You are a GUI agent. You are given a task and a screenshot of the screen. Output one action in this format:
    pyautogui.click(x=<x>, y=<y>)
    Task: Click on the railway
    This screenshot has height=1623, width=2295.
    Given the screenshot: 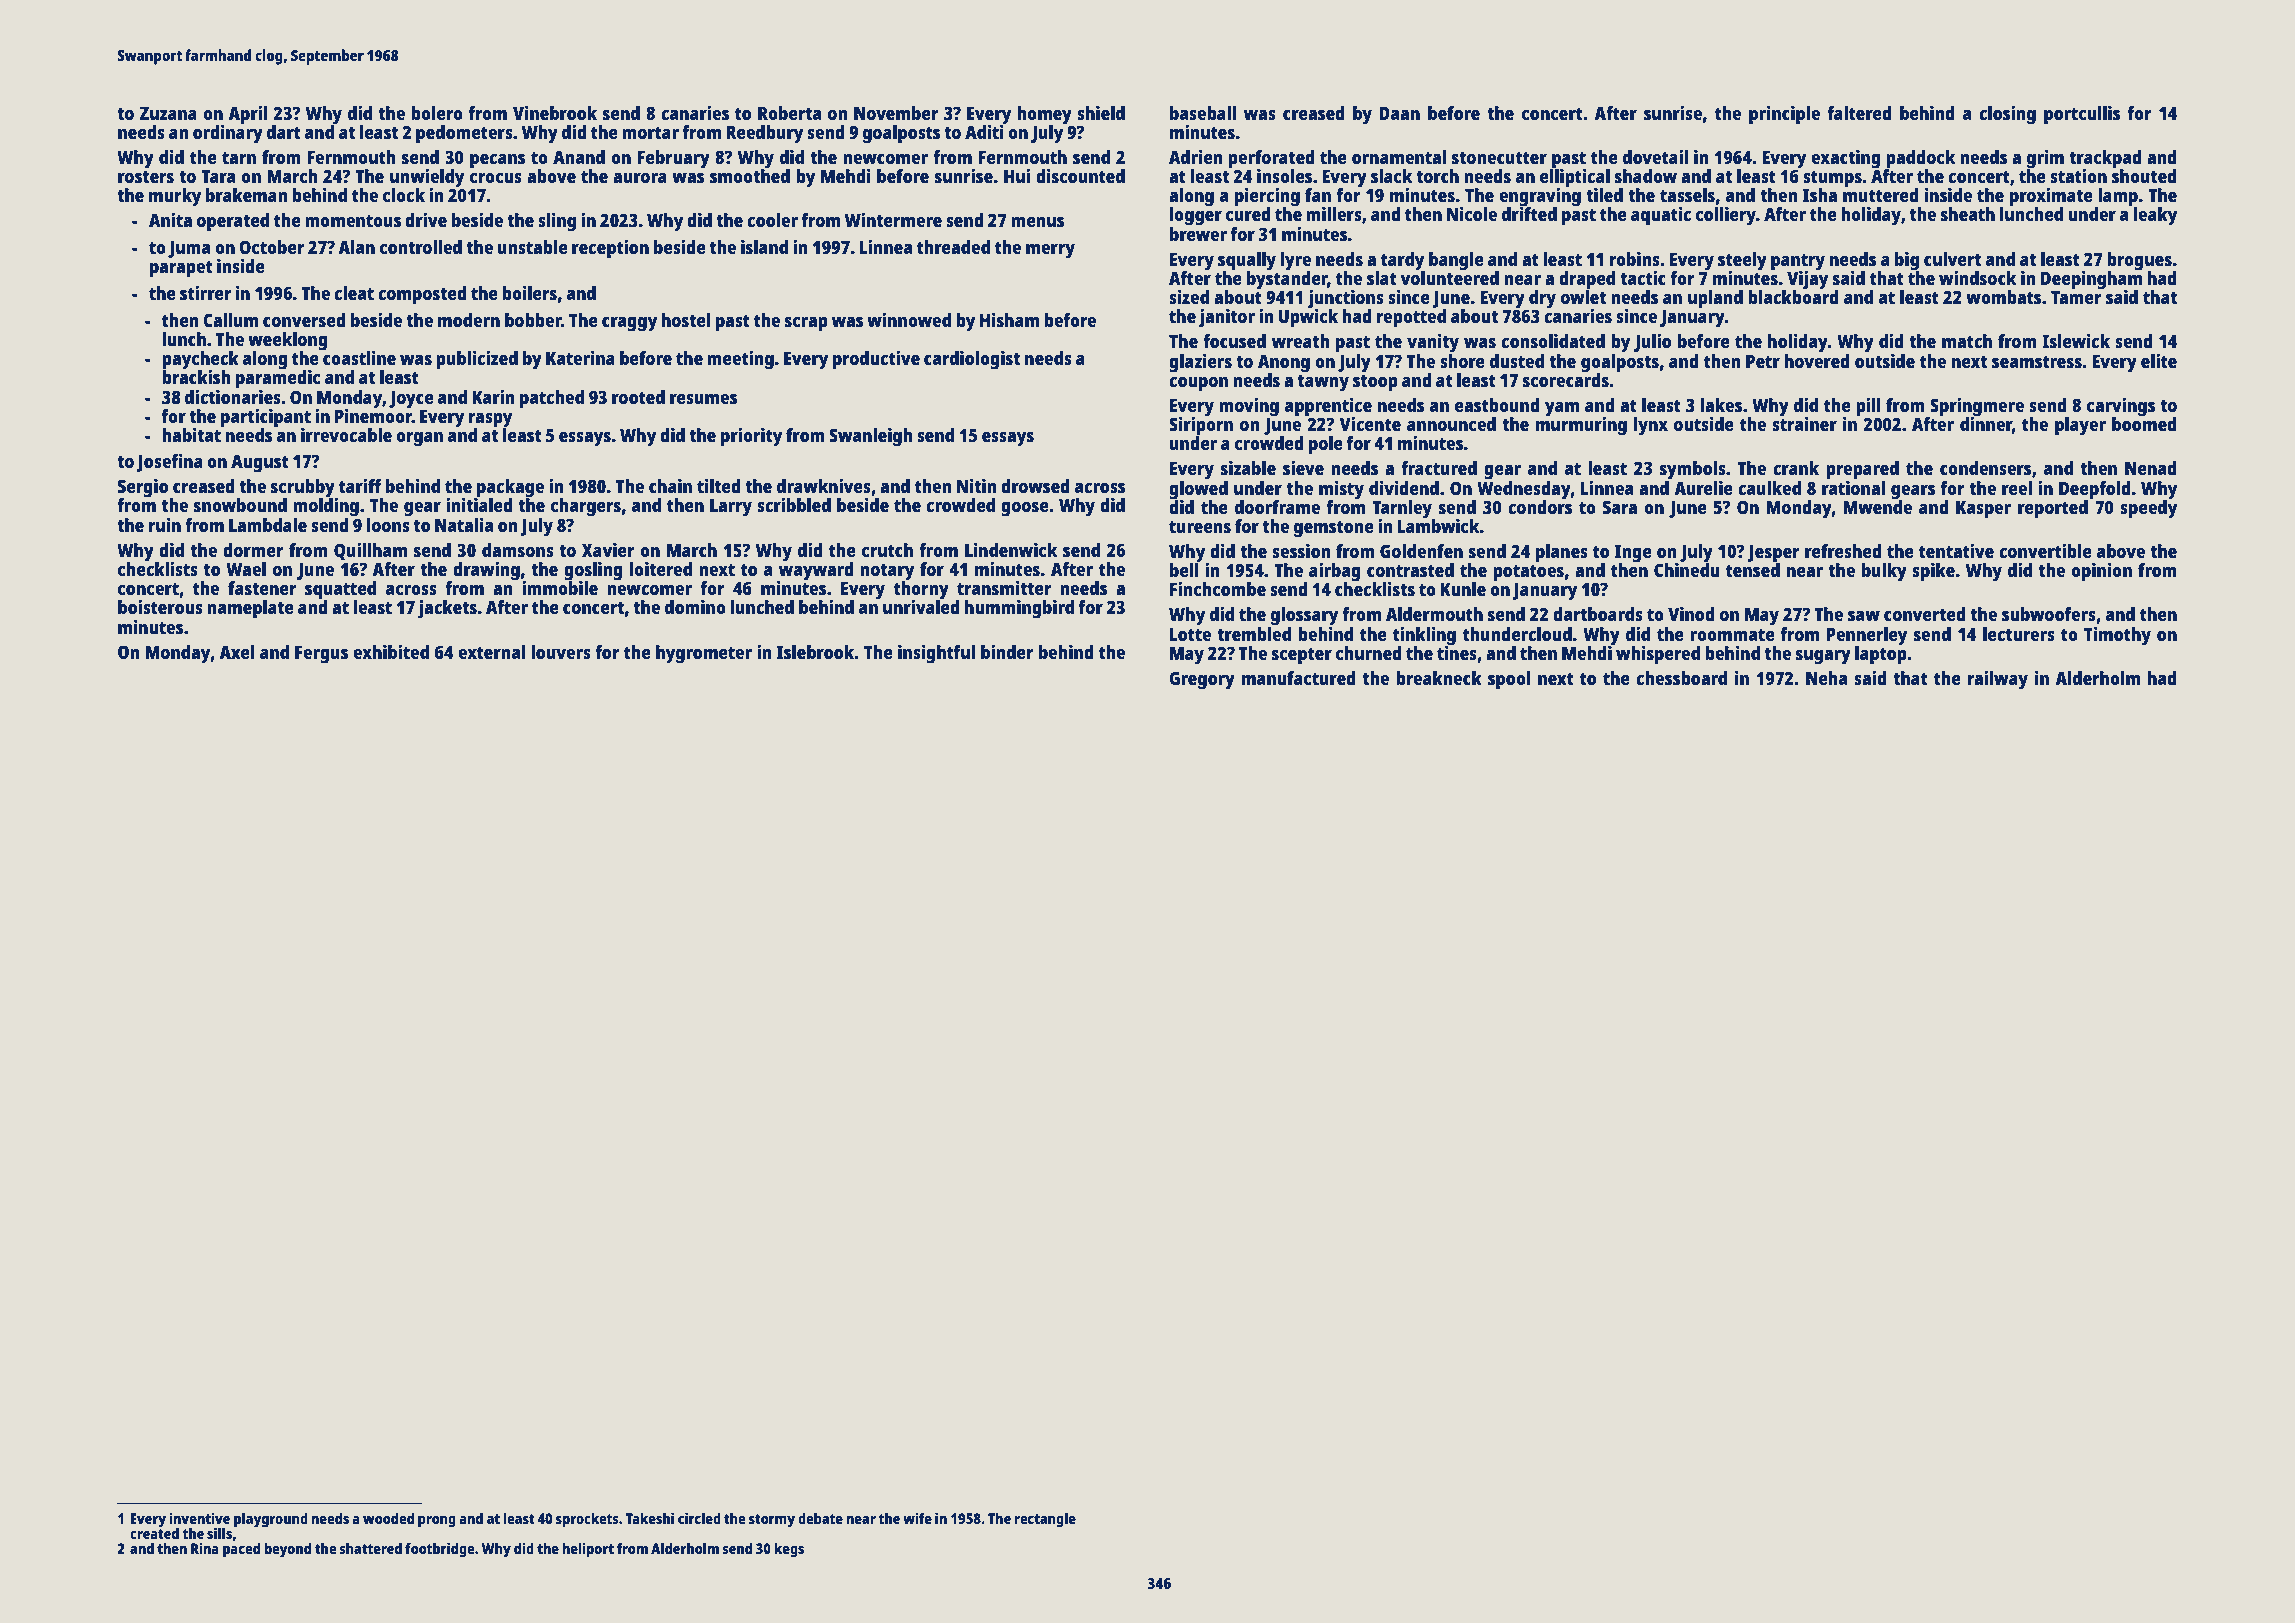 What is the action you would take?
    pyautogui.click(x=1998, y=680)
